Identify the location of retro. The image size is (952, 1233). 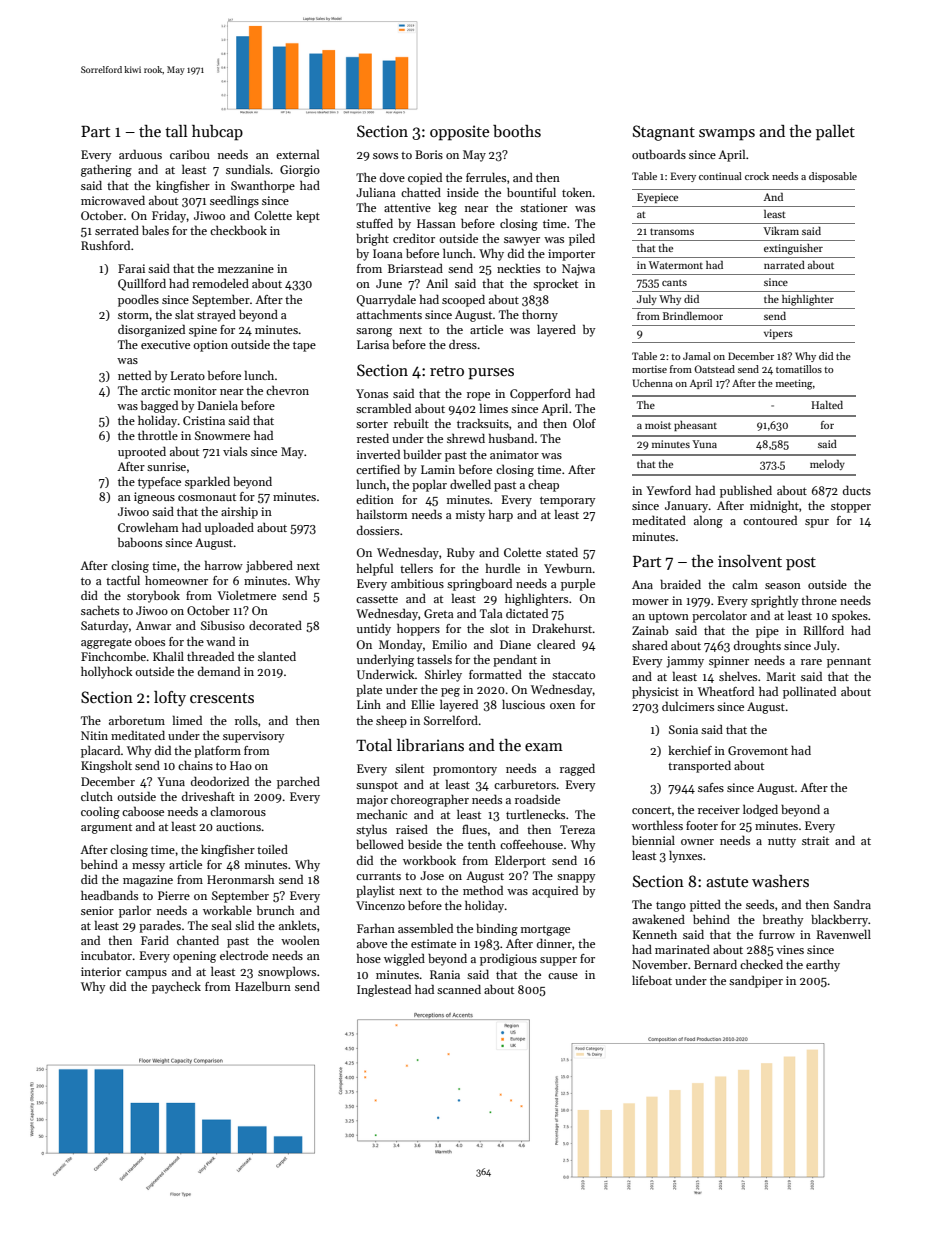
(447, 371).
